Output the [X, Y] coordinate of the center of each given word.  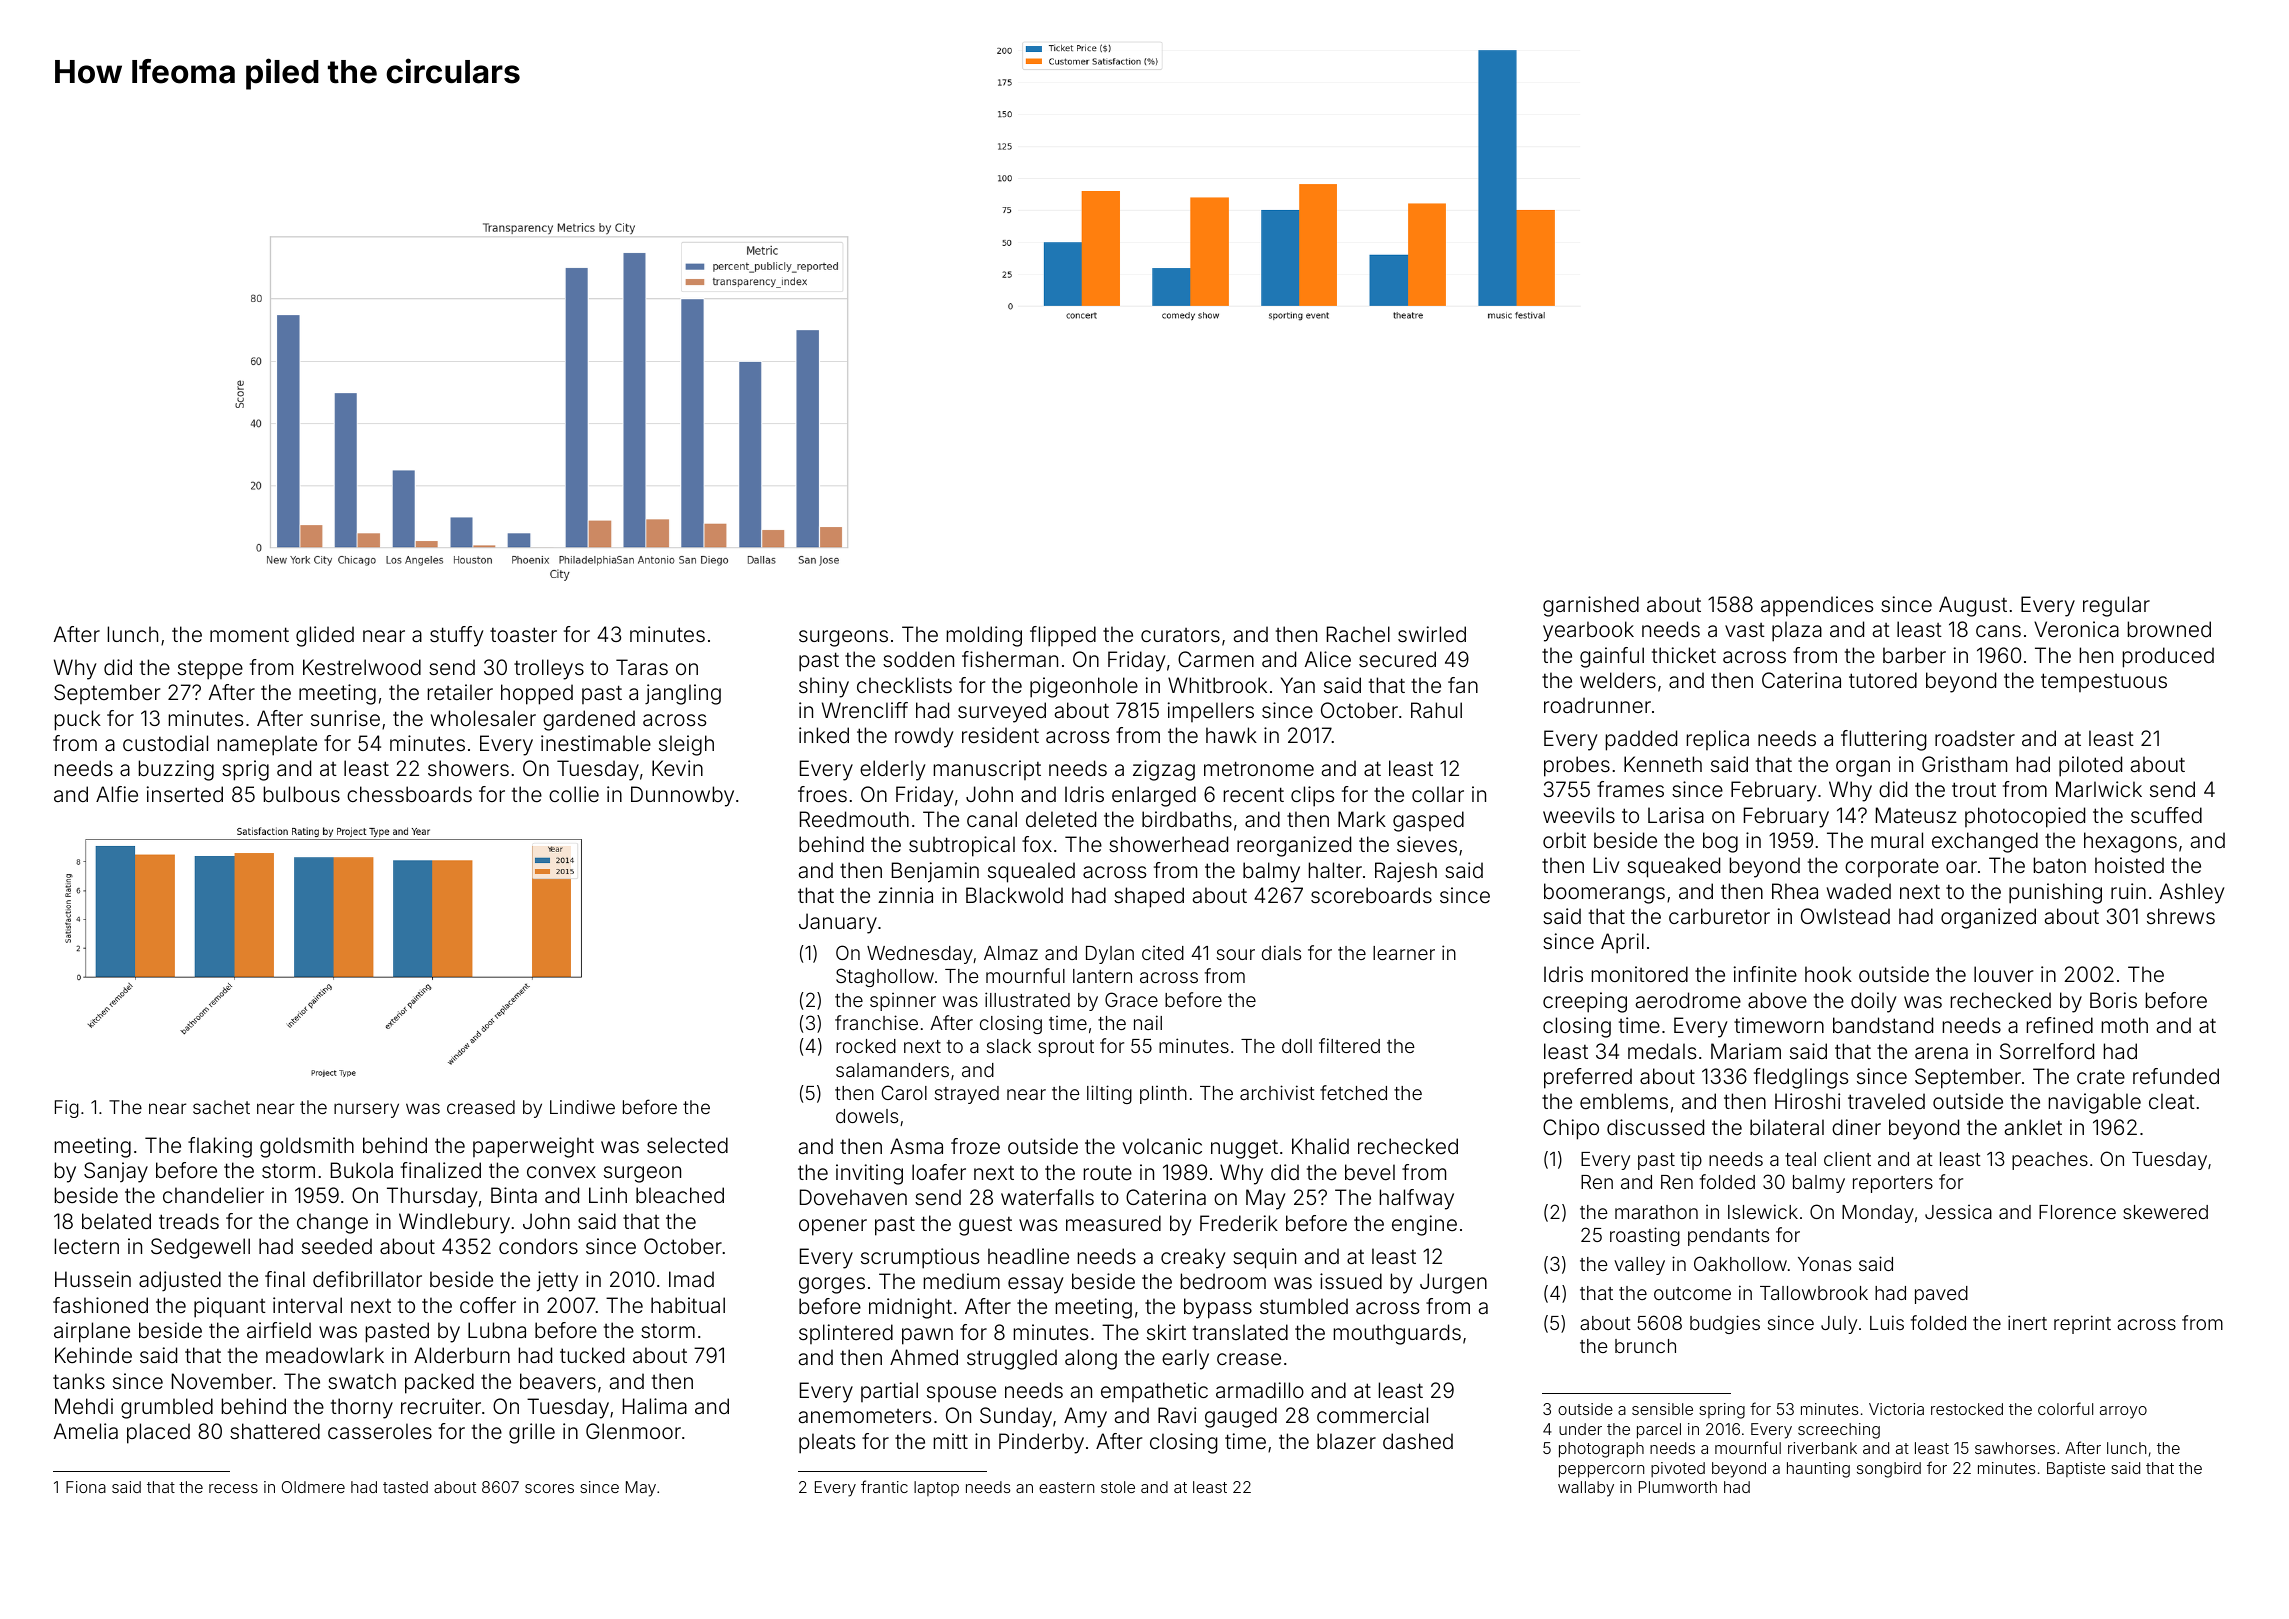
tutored [1883, 680]
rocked [866, 1046]
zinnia [905, 895]
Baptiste [2076, 1469]
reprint [2082, 1324]
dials [1281, 952]
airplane [92, 1332]
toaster [523, 634]
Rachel [1358, 634]
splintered [846, 1334]
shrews [2181, 916]
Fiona [86, 1487]
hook [1828, 974]
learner [1404, 953]
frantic [884, 1486]
